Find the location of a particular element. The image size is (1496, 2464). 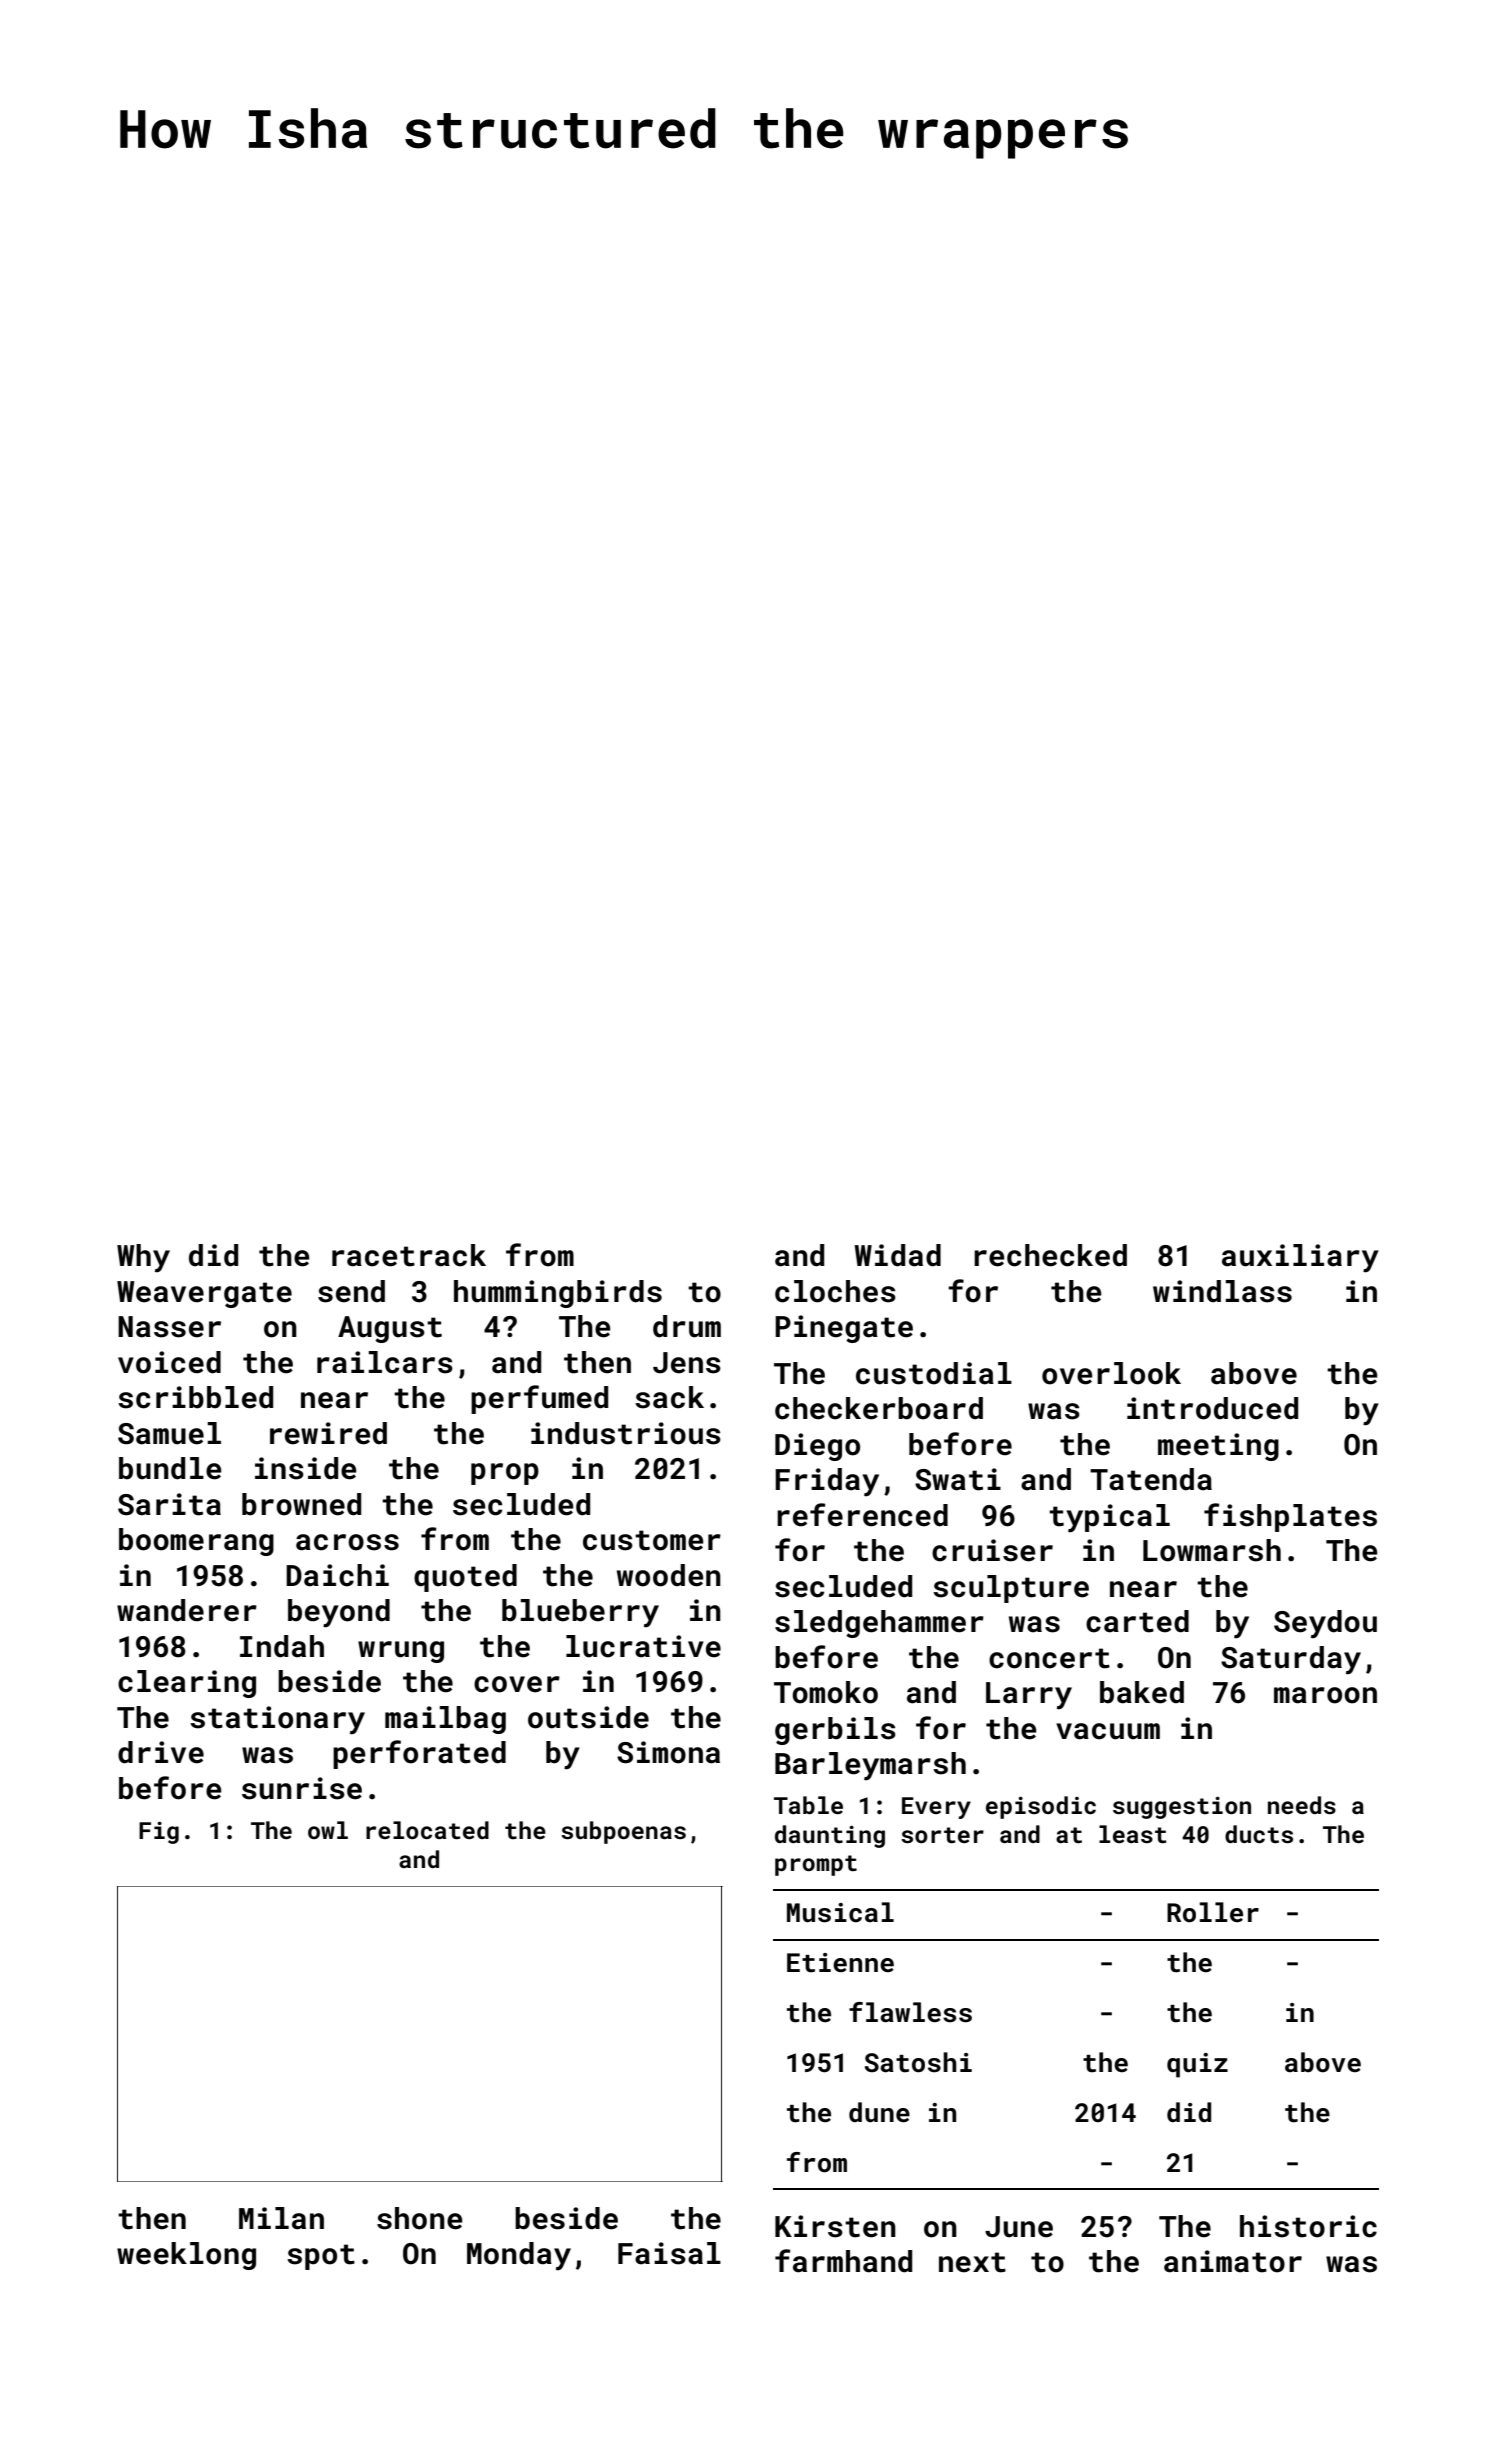

weeklong is located at coordinates (186, 2256).
